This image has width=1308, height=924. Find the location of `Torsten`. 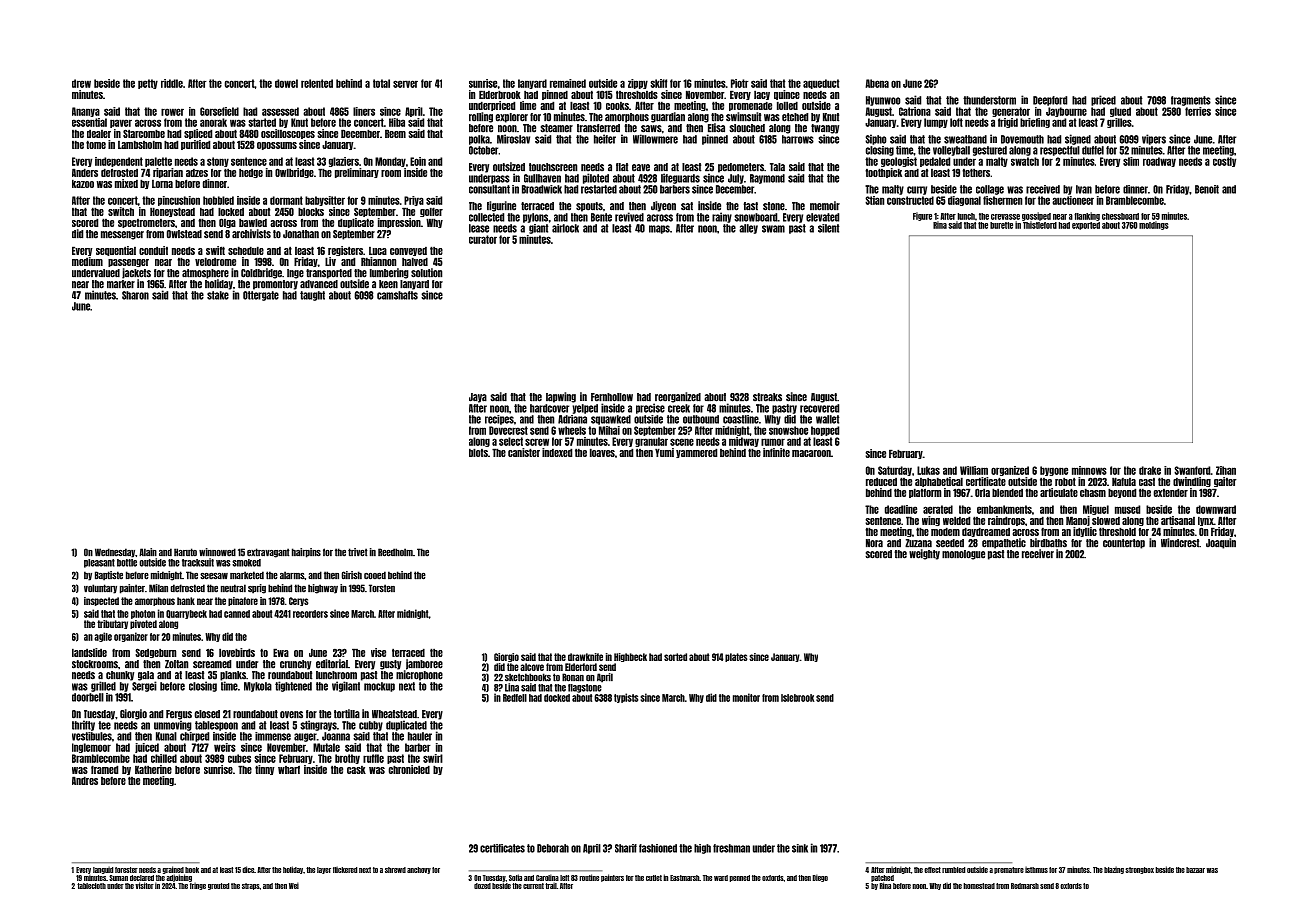

Torsten is located at coordinates (382, 588).
